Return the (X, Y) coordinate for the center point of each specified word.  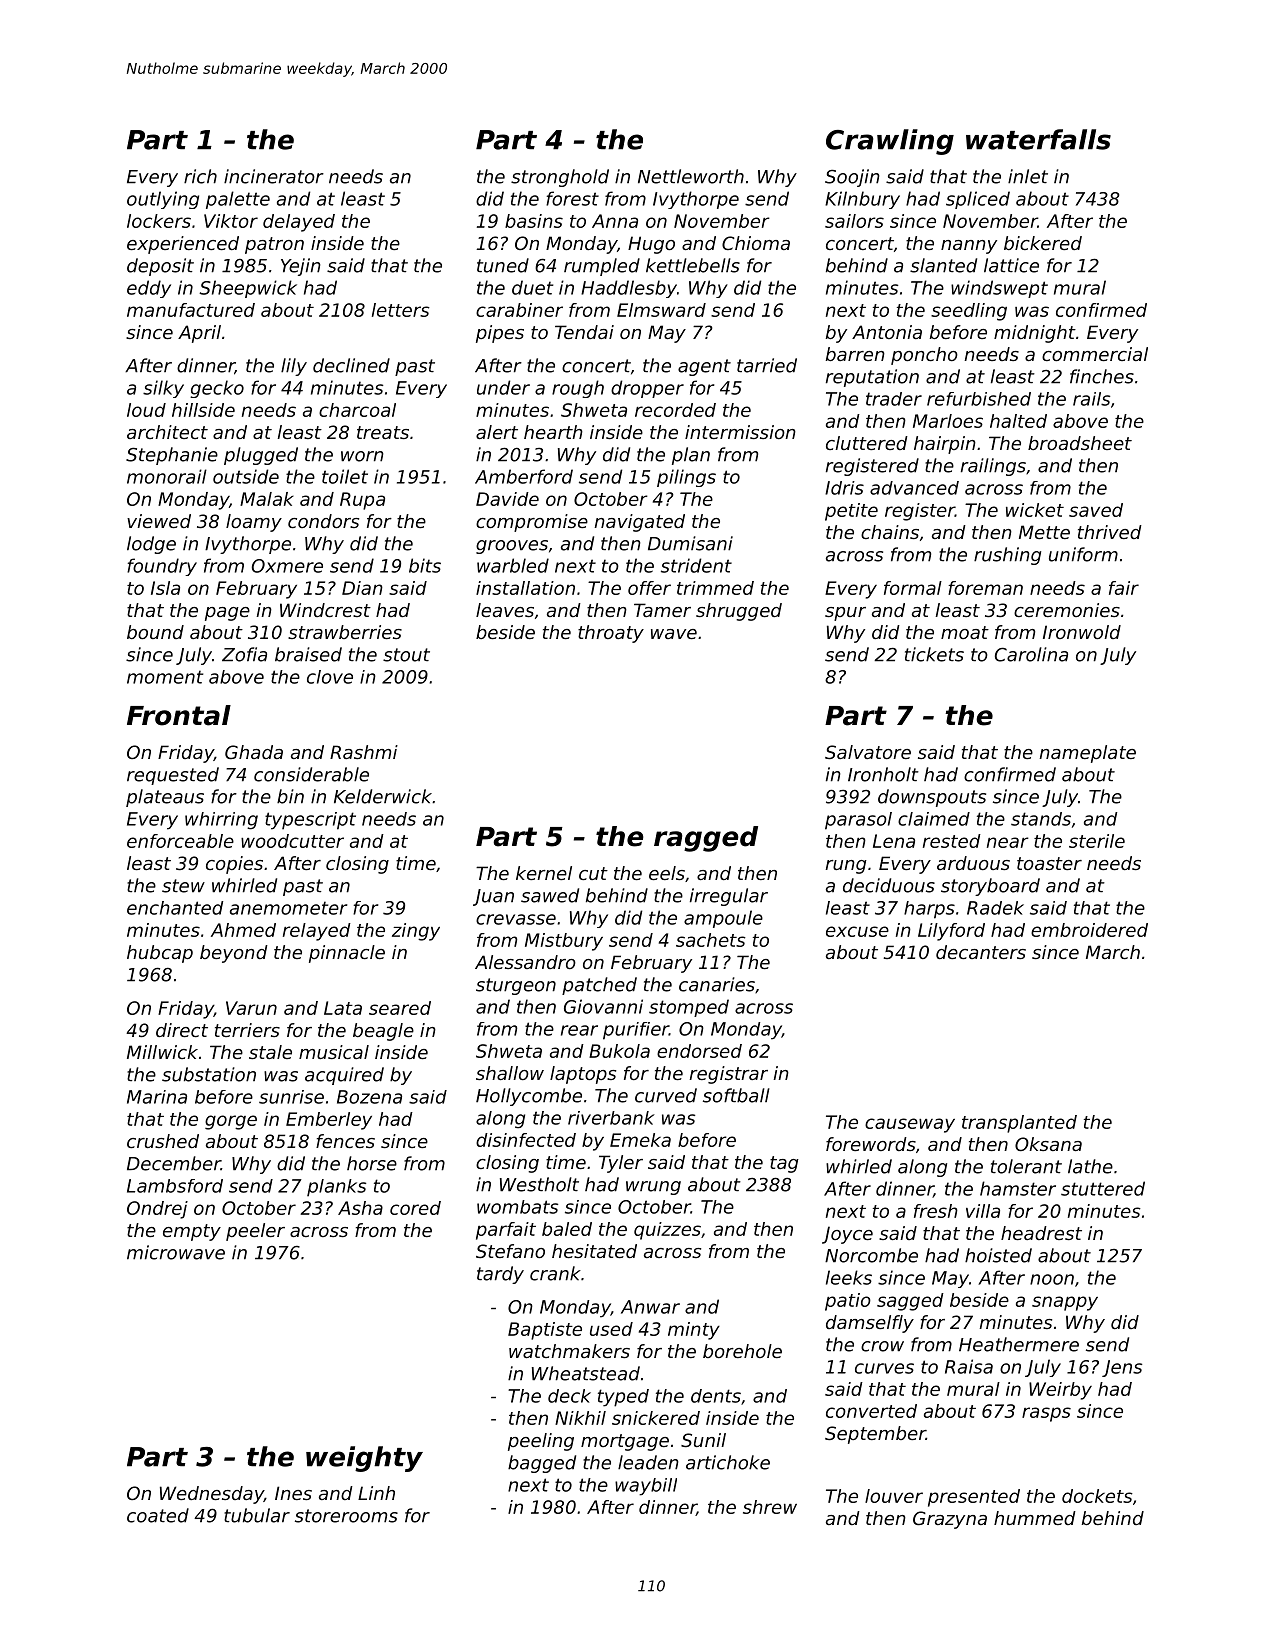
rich (200, 176)
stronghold (560, 178)
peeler (255, 1232)
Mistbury (564, 942)
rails (1091, 399)
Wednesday (212, 1495)
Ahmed (243, 930)
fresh (936, 1211)
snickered (656, 1418)
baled (567, 1229)
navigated (639, 523)
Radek (995, 908)
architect (167, 432)
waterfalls (1038, 139)
